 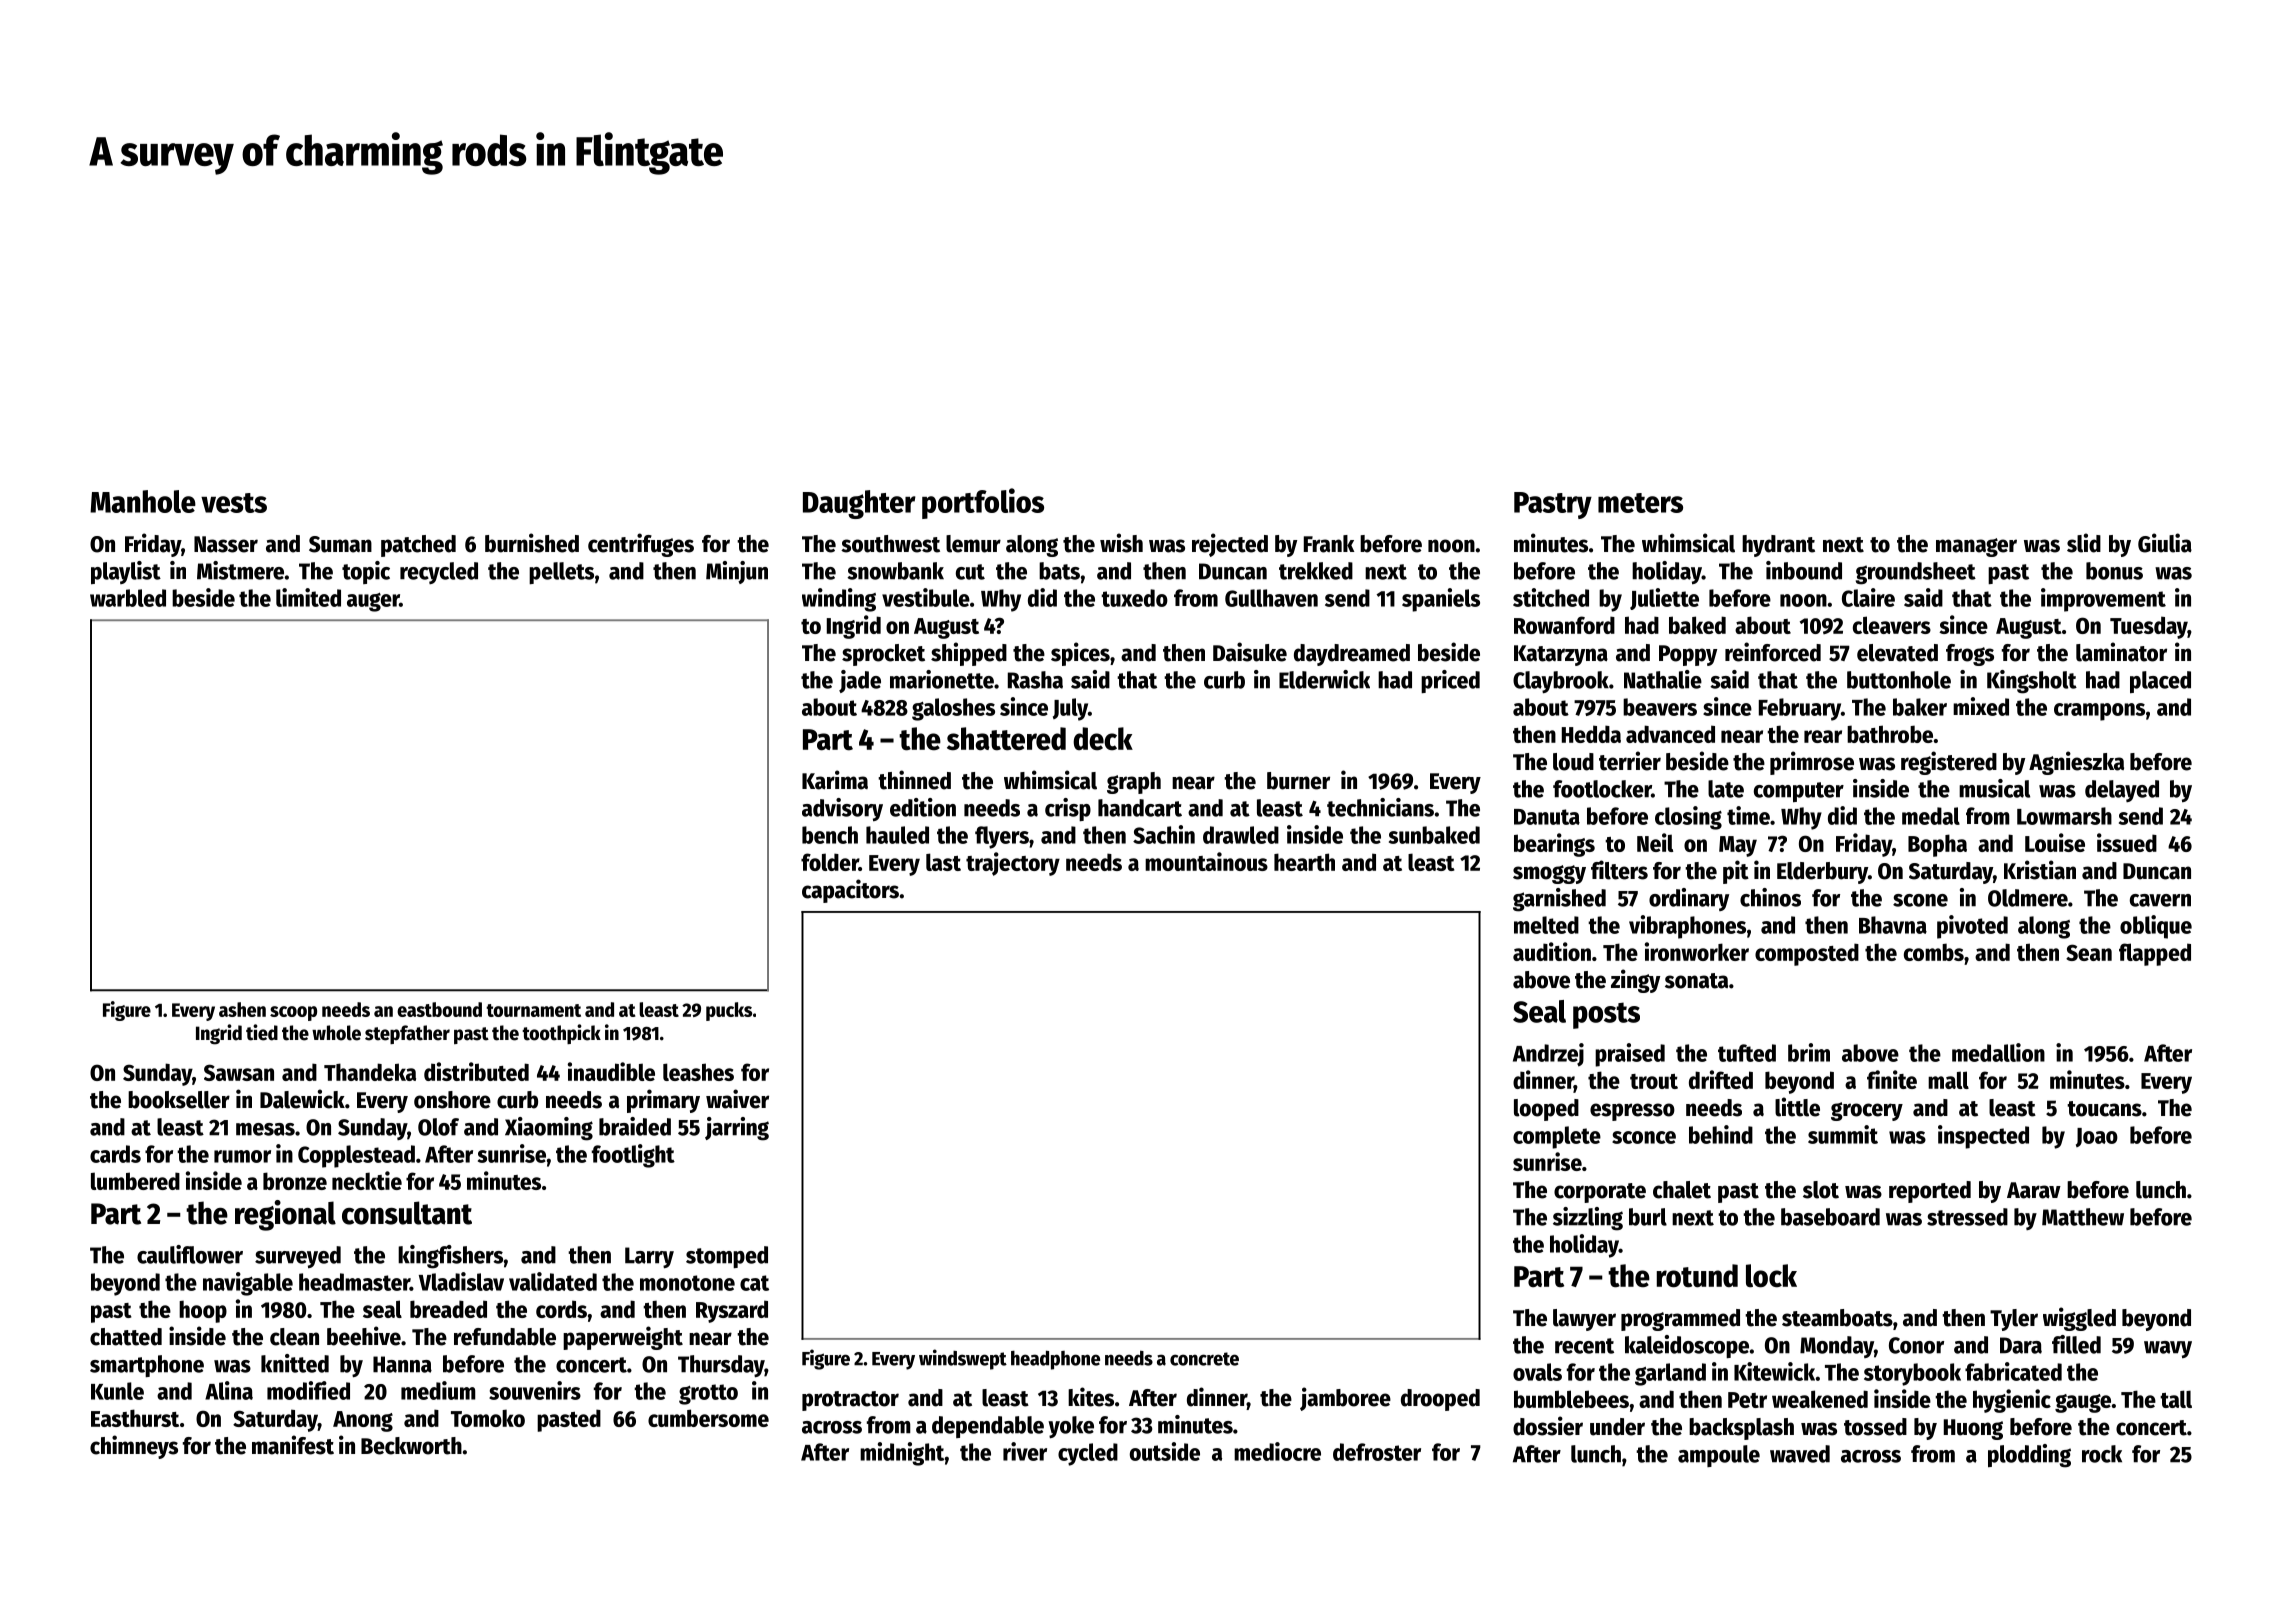 I want to click on tufted, so click(x=1747, y=1053).
